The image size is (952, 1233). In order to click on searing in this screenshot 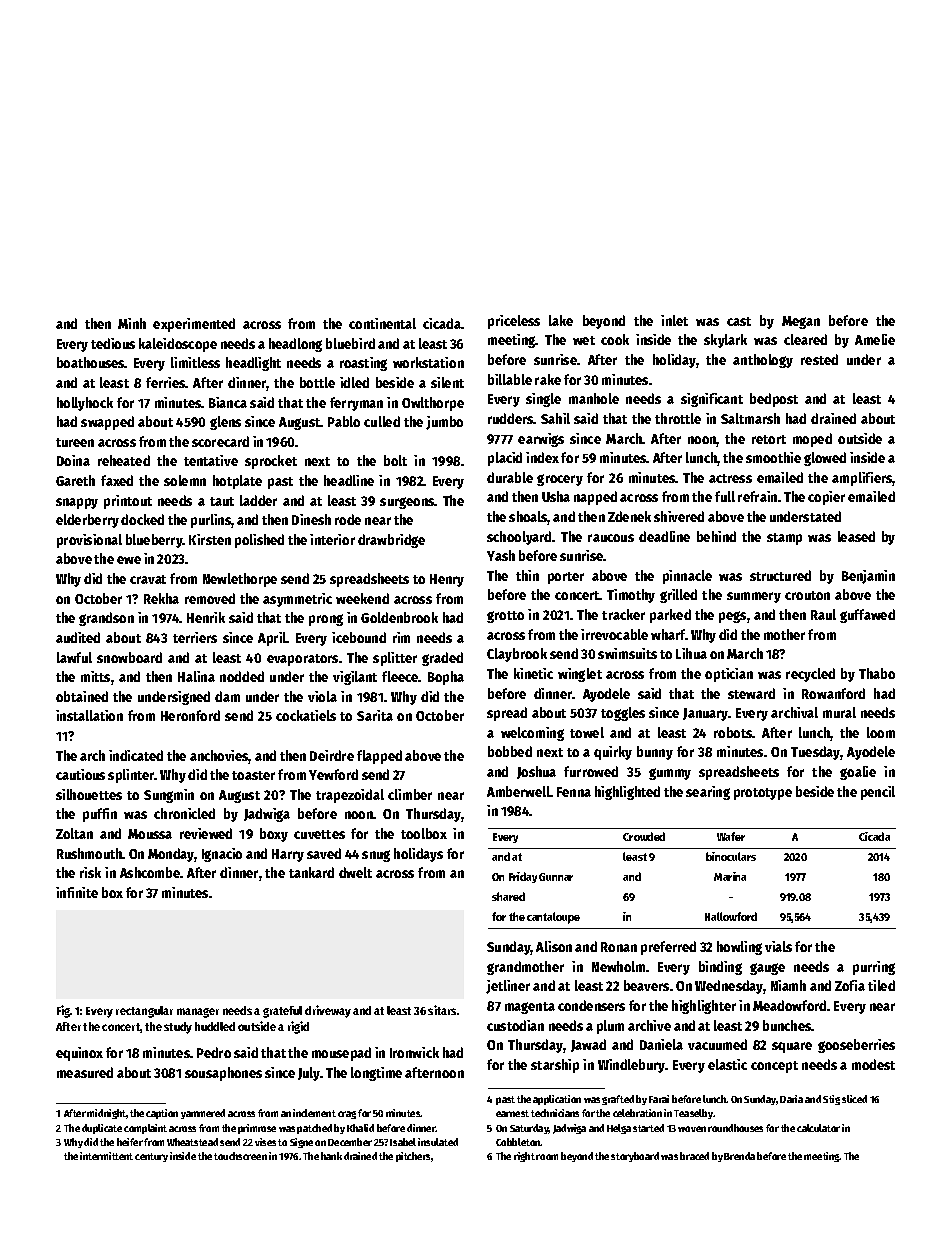, I will do `click(708, 793)`.
